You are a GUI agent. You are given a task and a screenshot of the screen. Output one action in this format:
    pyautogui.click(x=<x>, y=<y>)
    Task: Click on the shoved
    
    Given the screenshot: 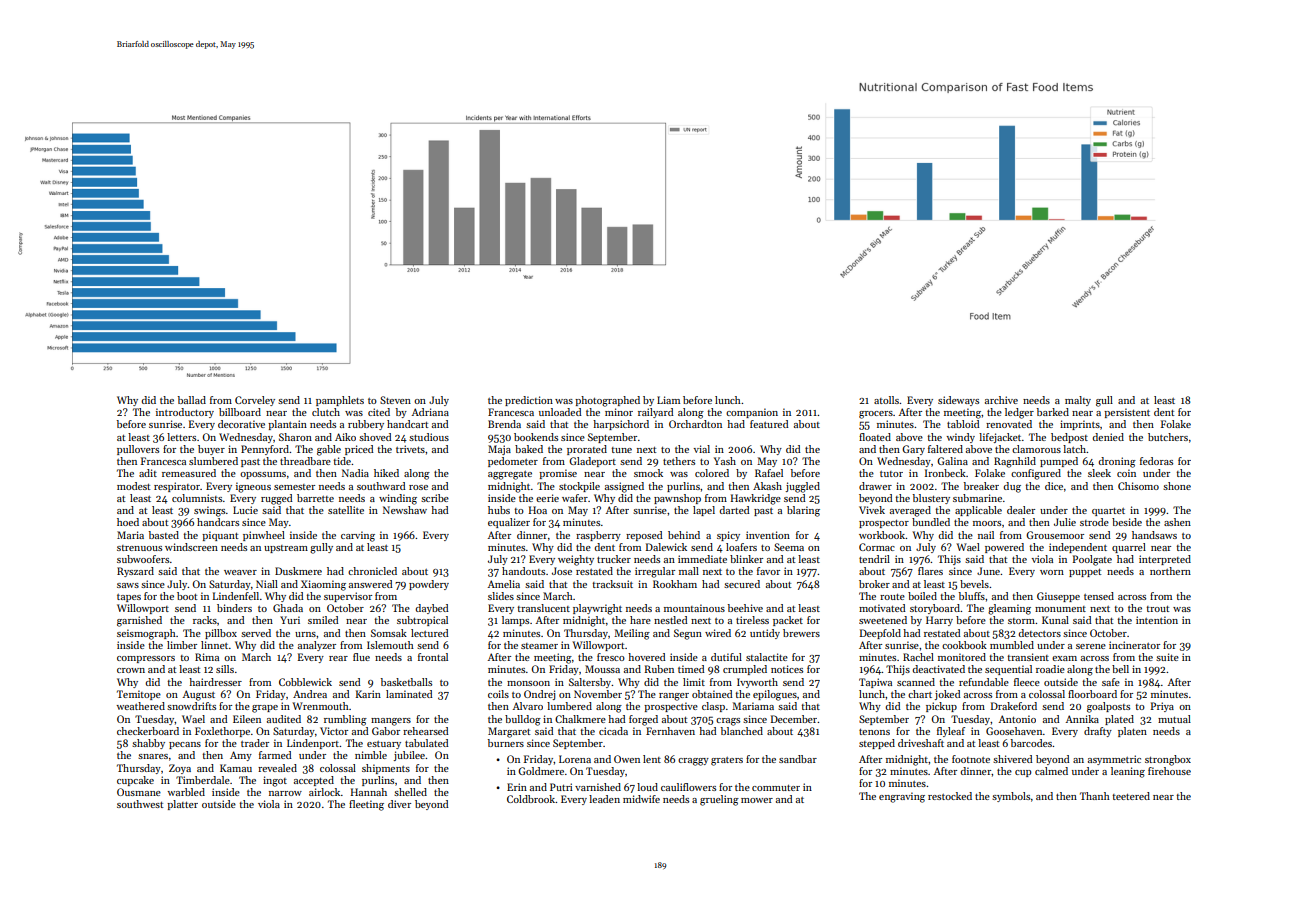 What is the action you would take?
    pyautogui.click(x=375, y=437)
